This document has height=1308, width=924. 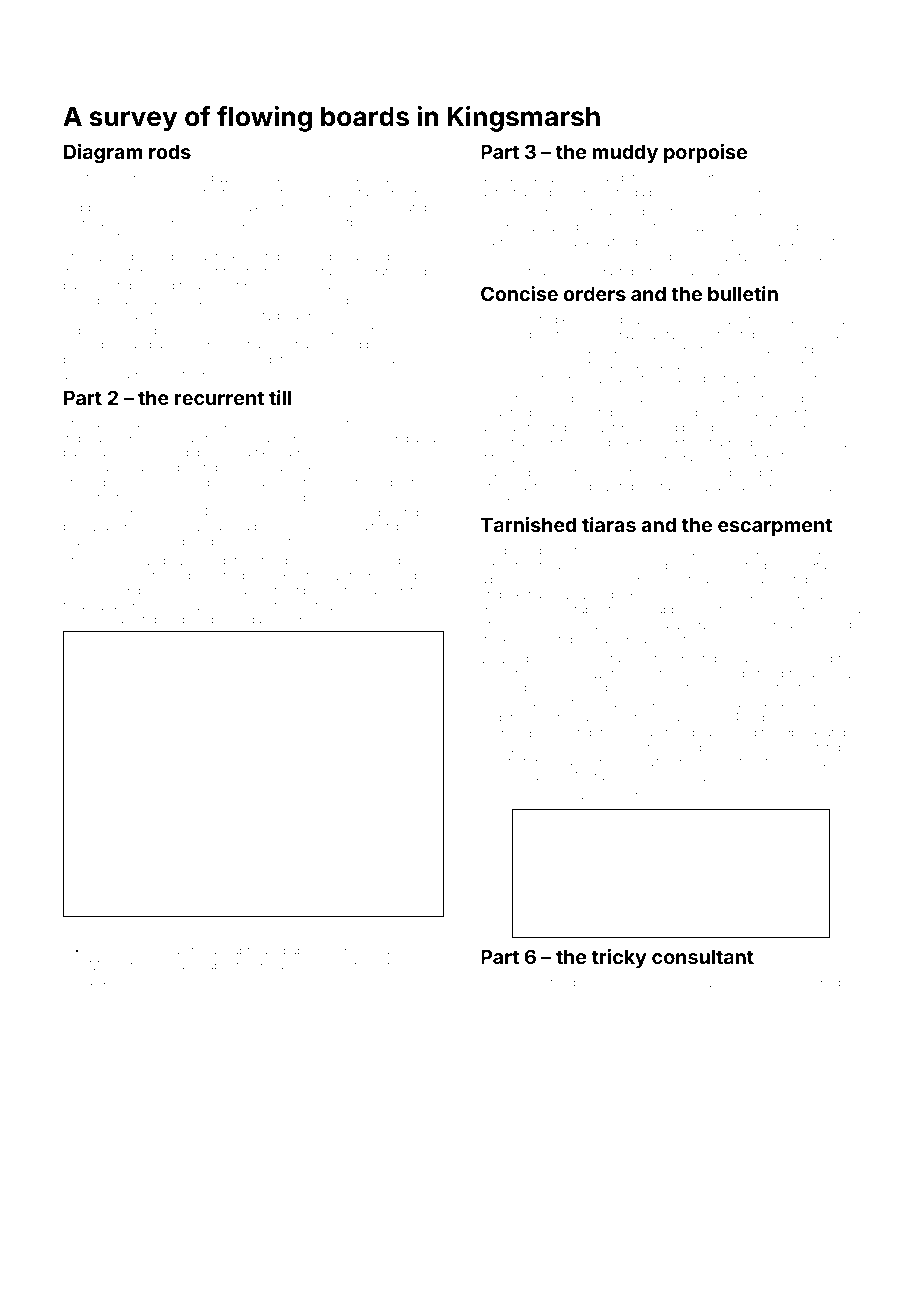 What do you see at coordinates (157, 512) in the document?
I see `citation` at bounding box center [157, 512].
